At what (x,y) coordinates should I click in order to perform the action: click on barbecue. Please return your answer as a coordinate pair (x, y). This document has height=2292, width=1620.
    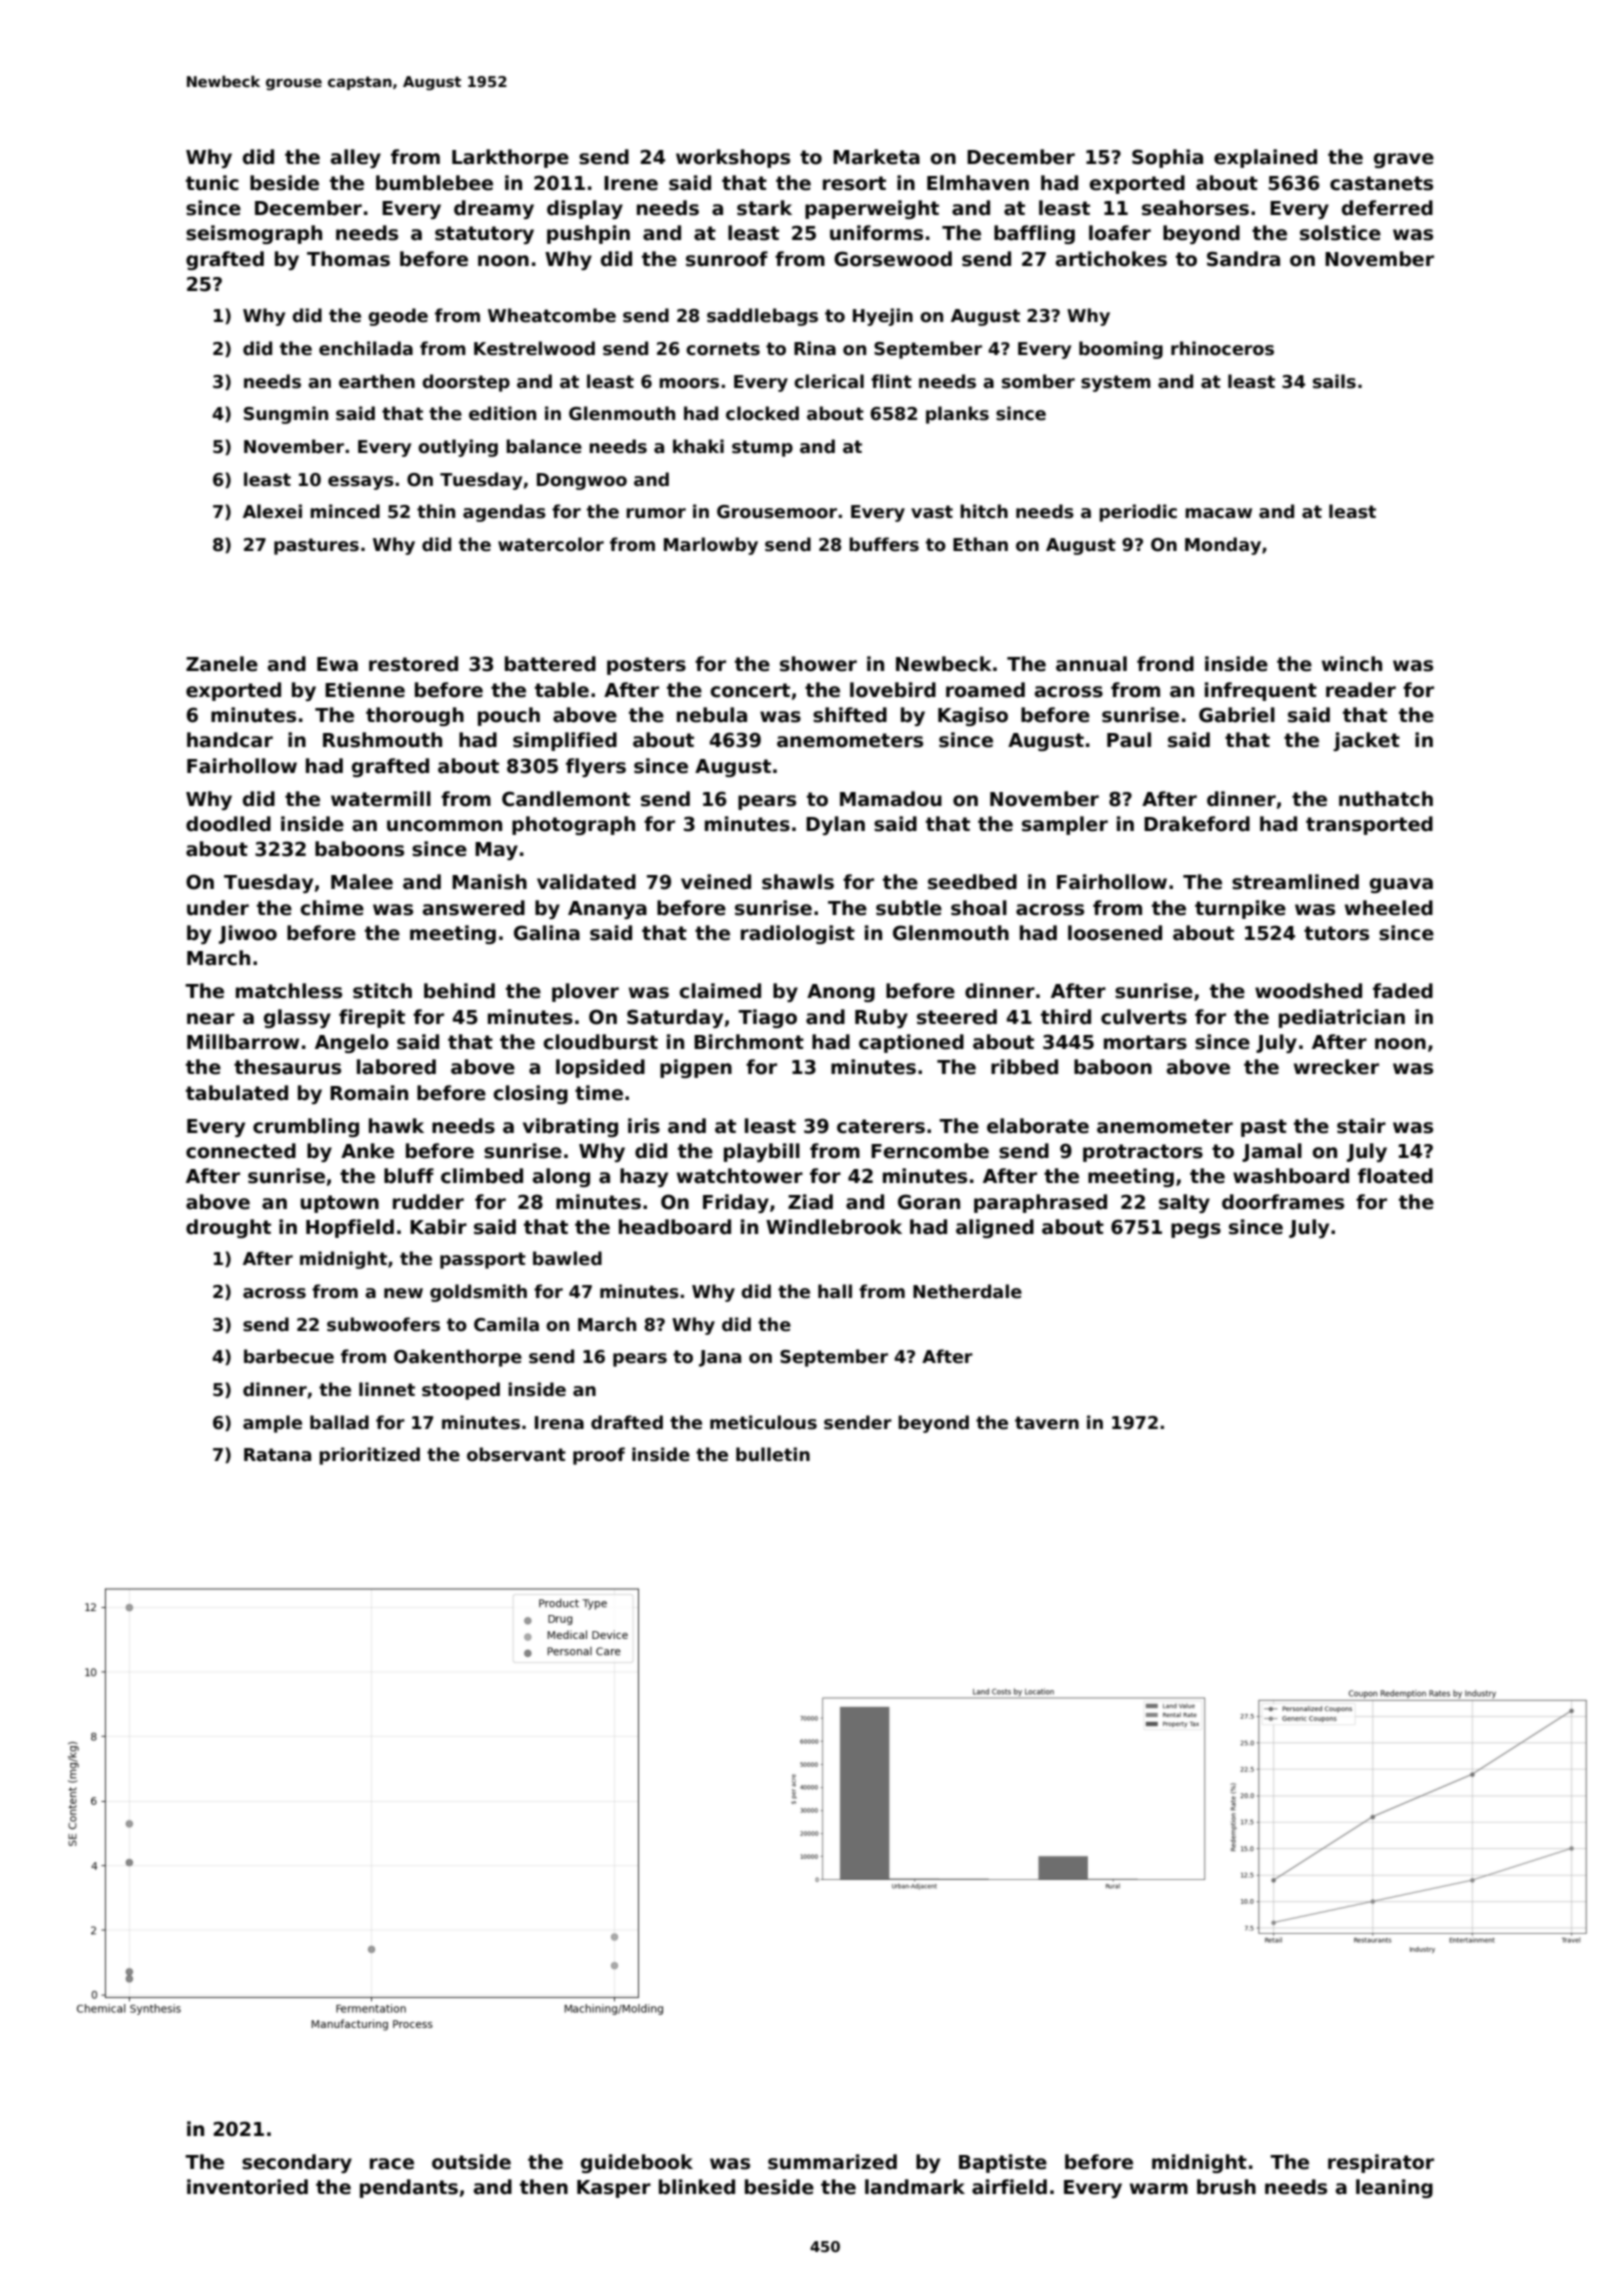
    Looking at the image, I should click on (289, 1356).
